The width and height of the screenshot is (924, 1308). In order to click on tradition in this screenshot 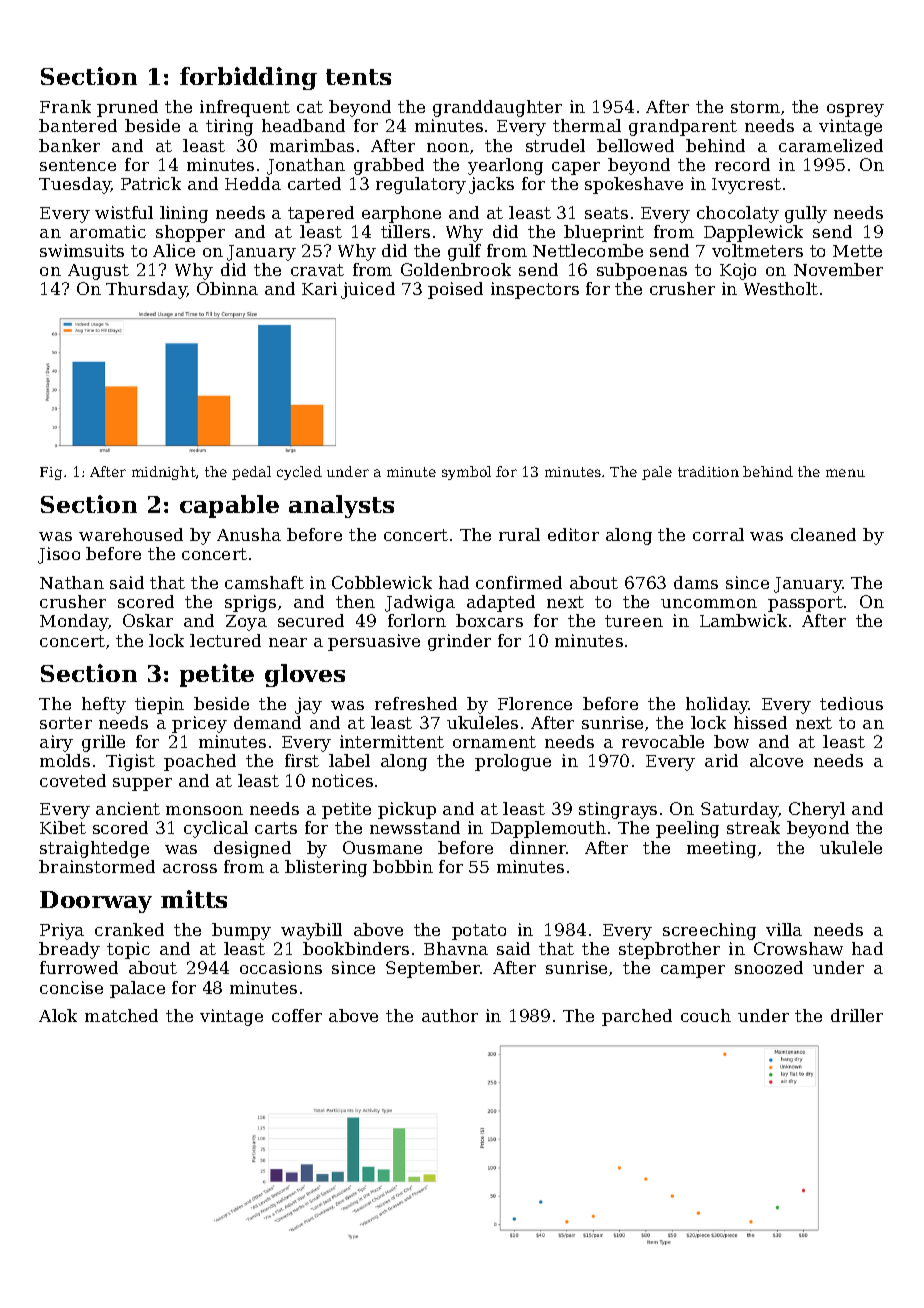, I will do `click(708, 471)`.
